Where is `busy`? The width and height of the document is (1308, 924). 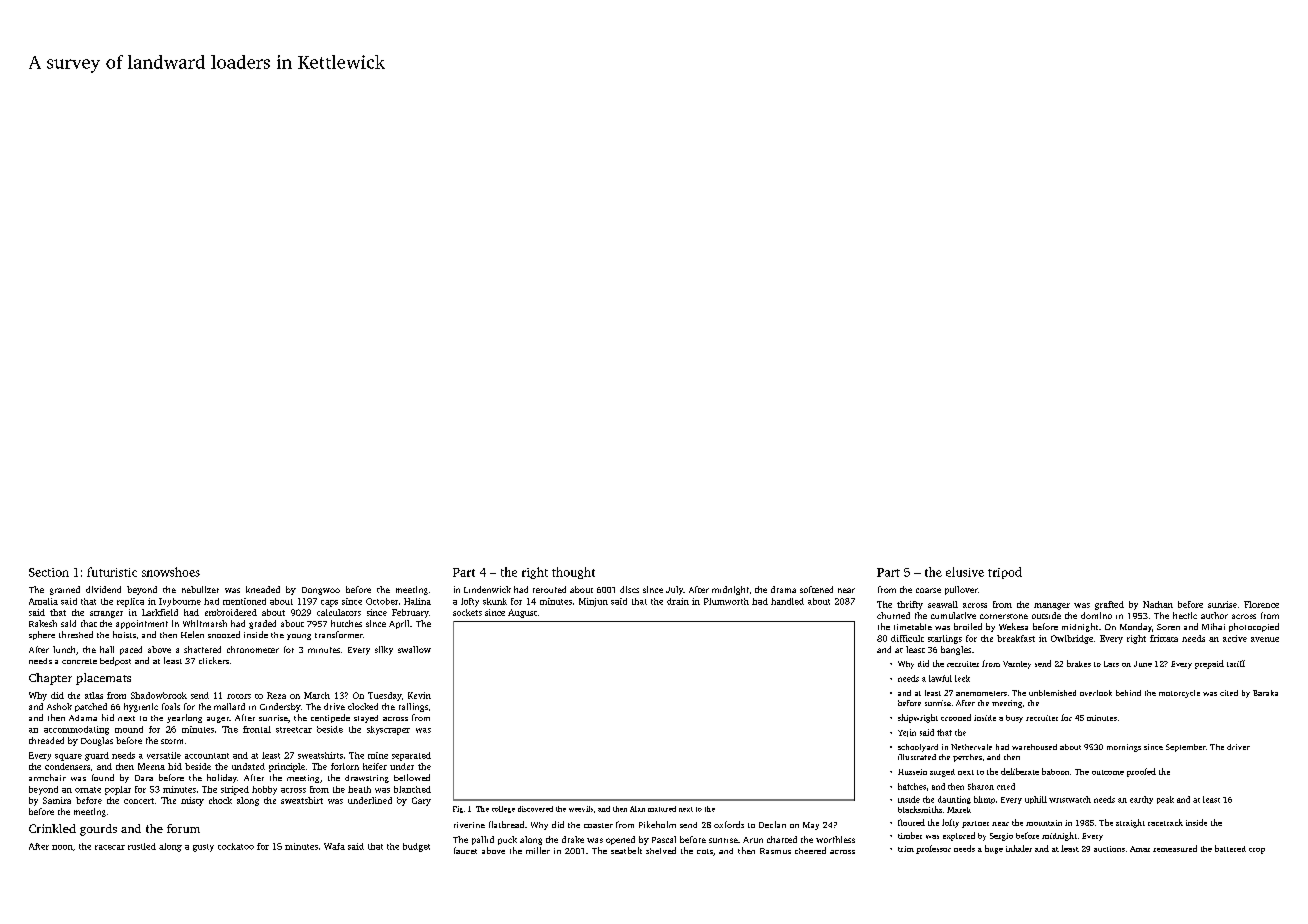
busy is located at coordinates (1014, 719).
